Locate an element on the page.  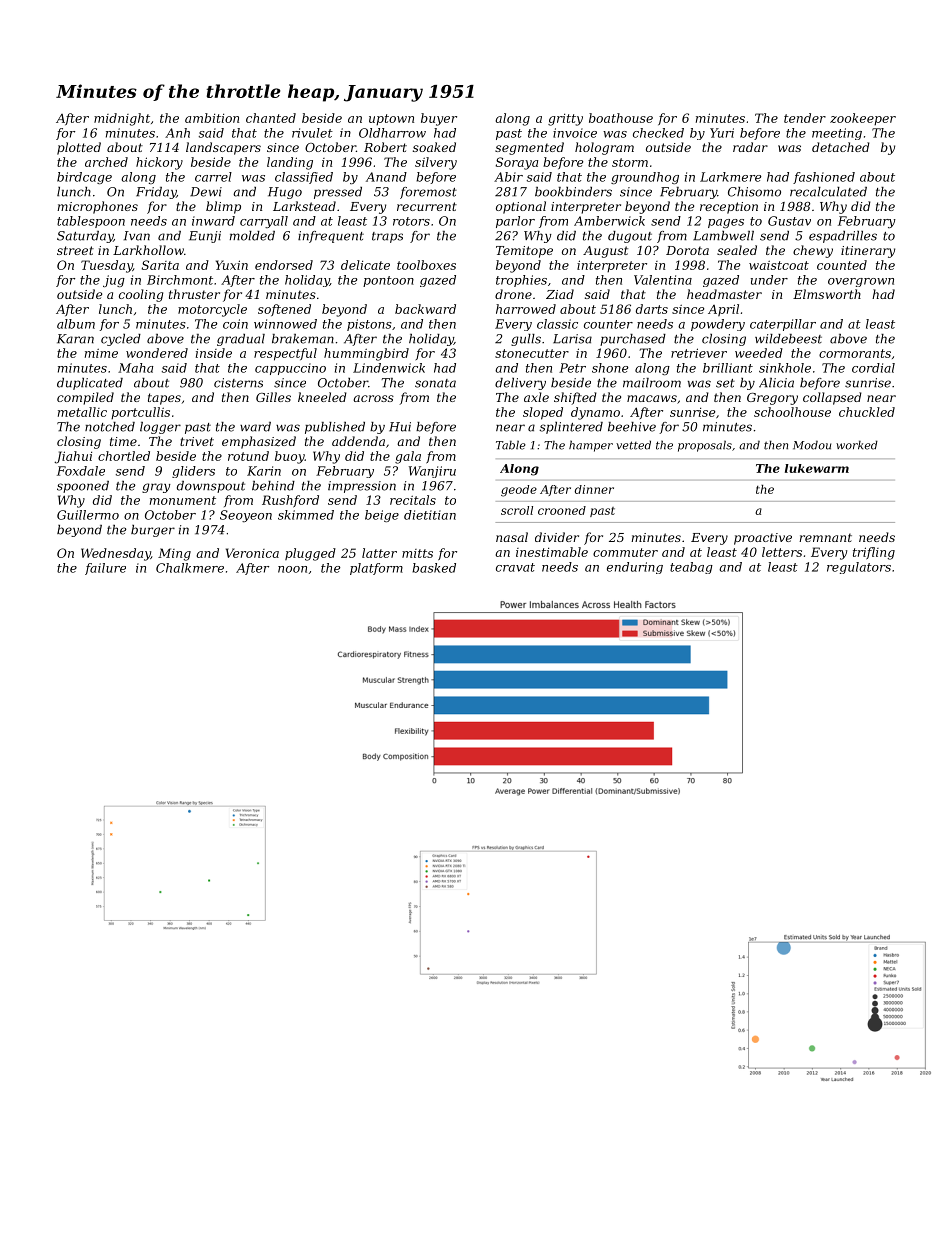
respectful is located at coordinates (285, 354).
